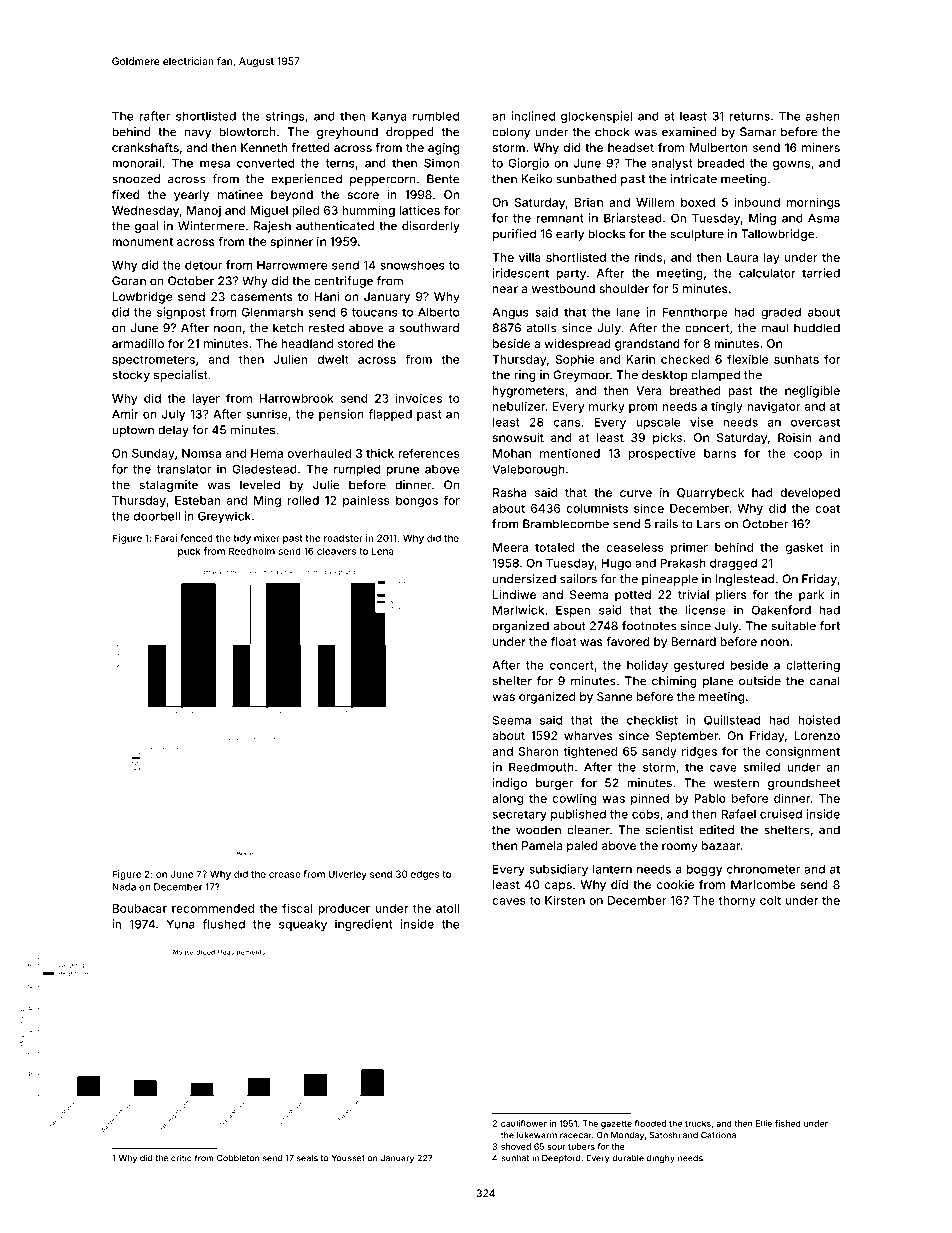  What do you see at coordinates (823, 116) in the document?
I see `ashen` at bounding box center [823, 116].
